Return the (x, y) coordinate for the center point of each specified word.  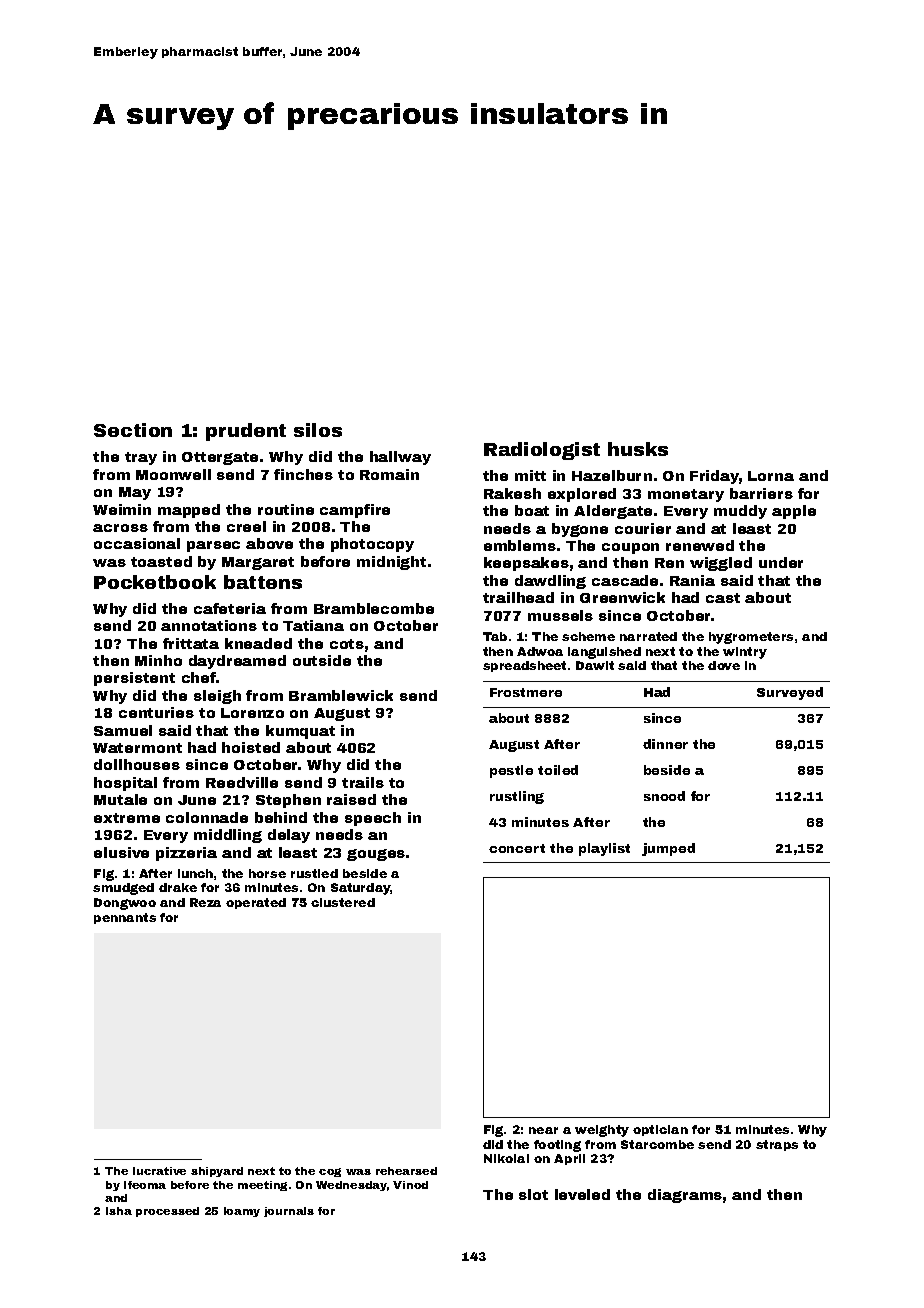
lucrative (159, 1171)
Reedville (242, 782)
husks (638, 449)
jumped (668, 849)
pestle (511, 771)
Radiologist (542, 451)
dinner (665, 744)
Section (133, 430)
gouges (376, 855)
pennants (125, 918)
